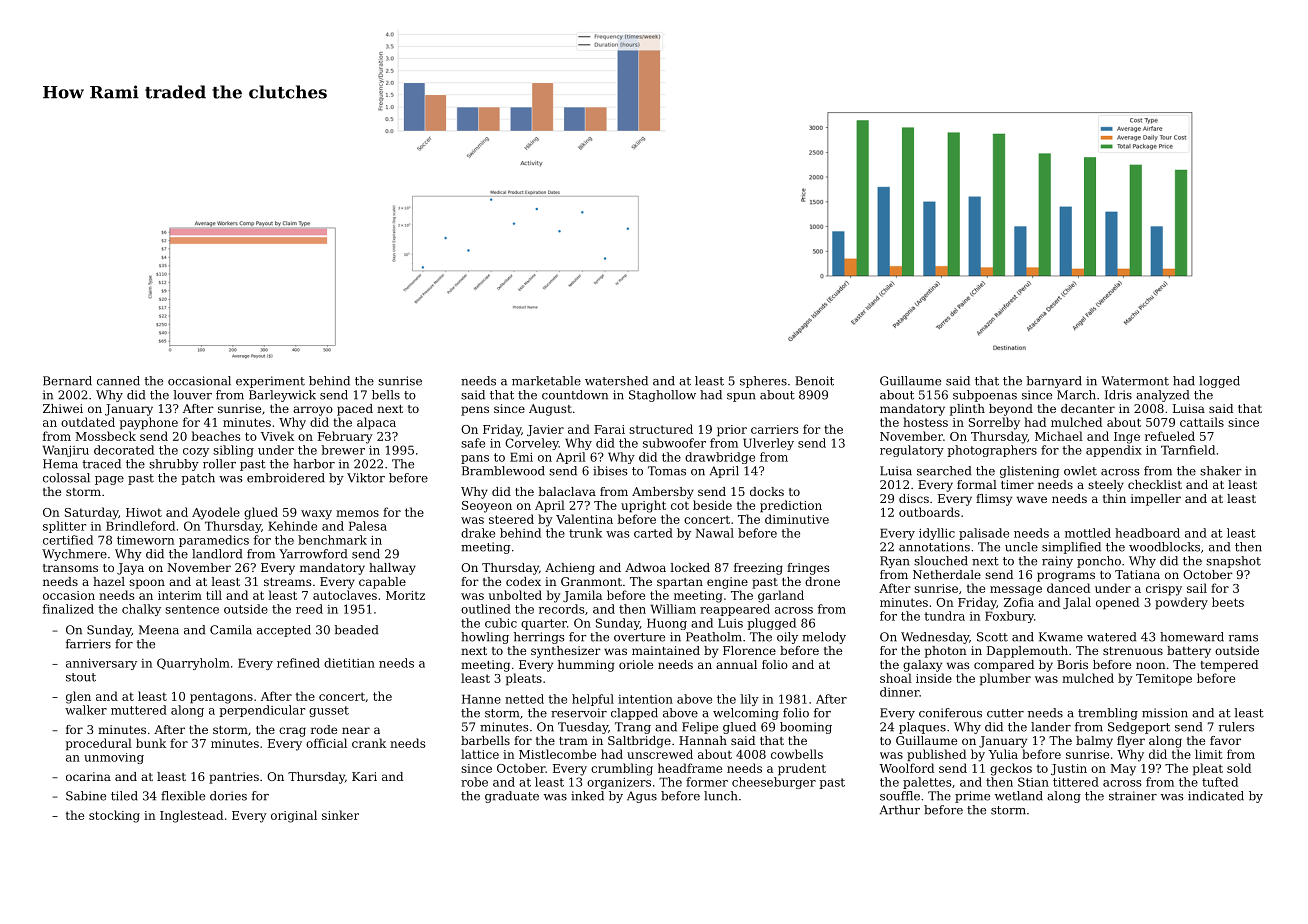  I want to click on carriers, so click(774, 429).
